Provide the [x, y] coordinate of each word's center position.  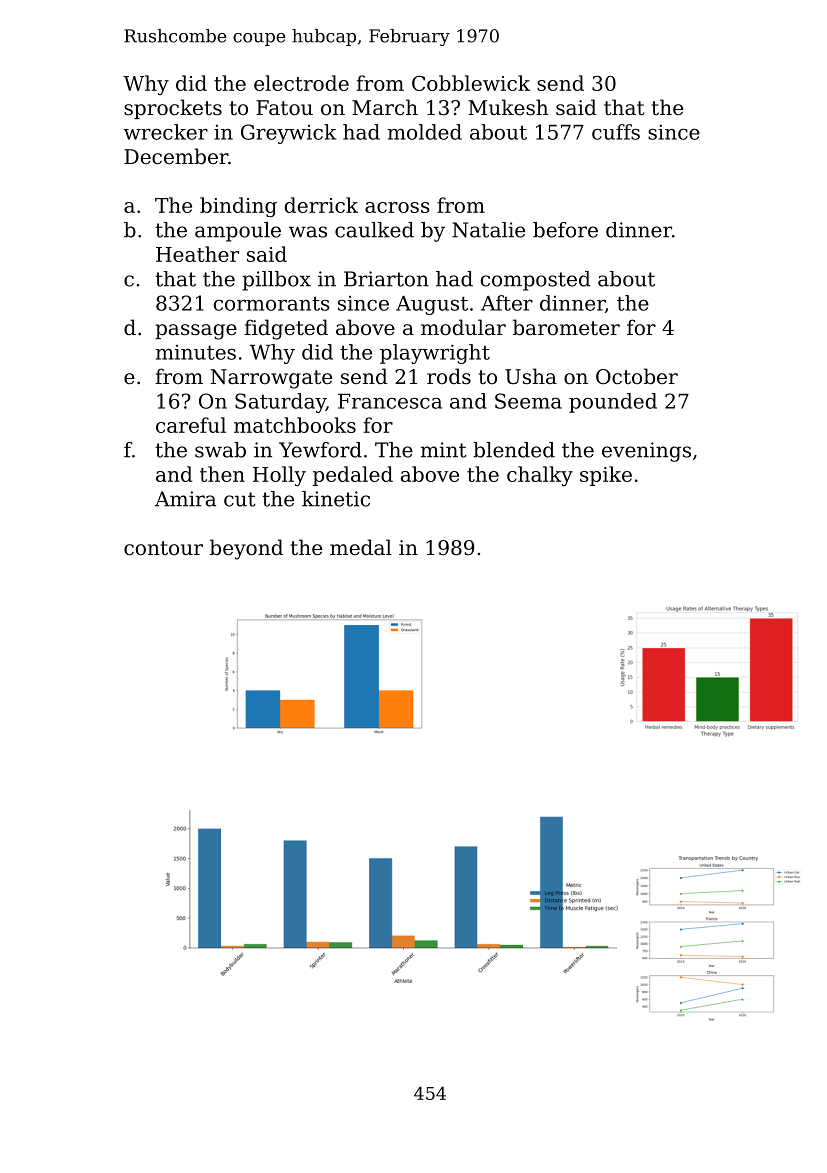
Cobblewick [471, 83]
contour [163, 548]
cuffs [616, 132]
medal [361, 547]
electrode [301, 83]
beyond [246, 549]
